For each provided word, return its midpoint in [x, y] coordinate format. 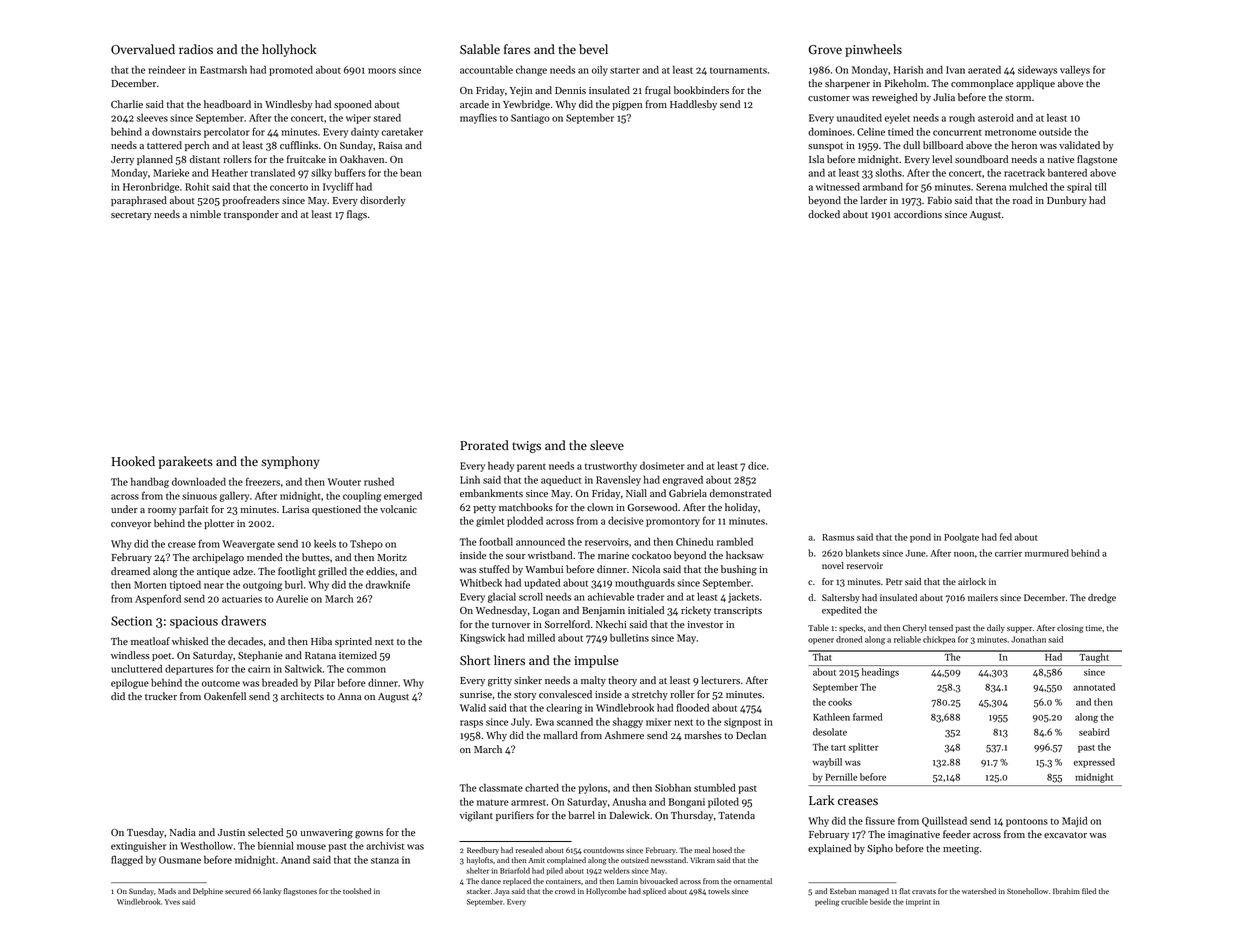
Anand [295, 859]
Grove [825, 50]
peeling [827, 902]
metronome [1010, 132]
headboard [227, 104]
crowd [565, 891]
